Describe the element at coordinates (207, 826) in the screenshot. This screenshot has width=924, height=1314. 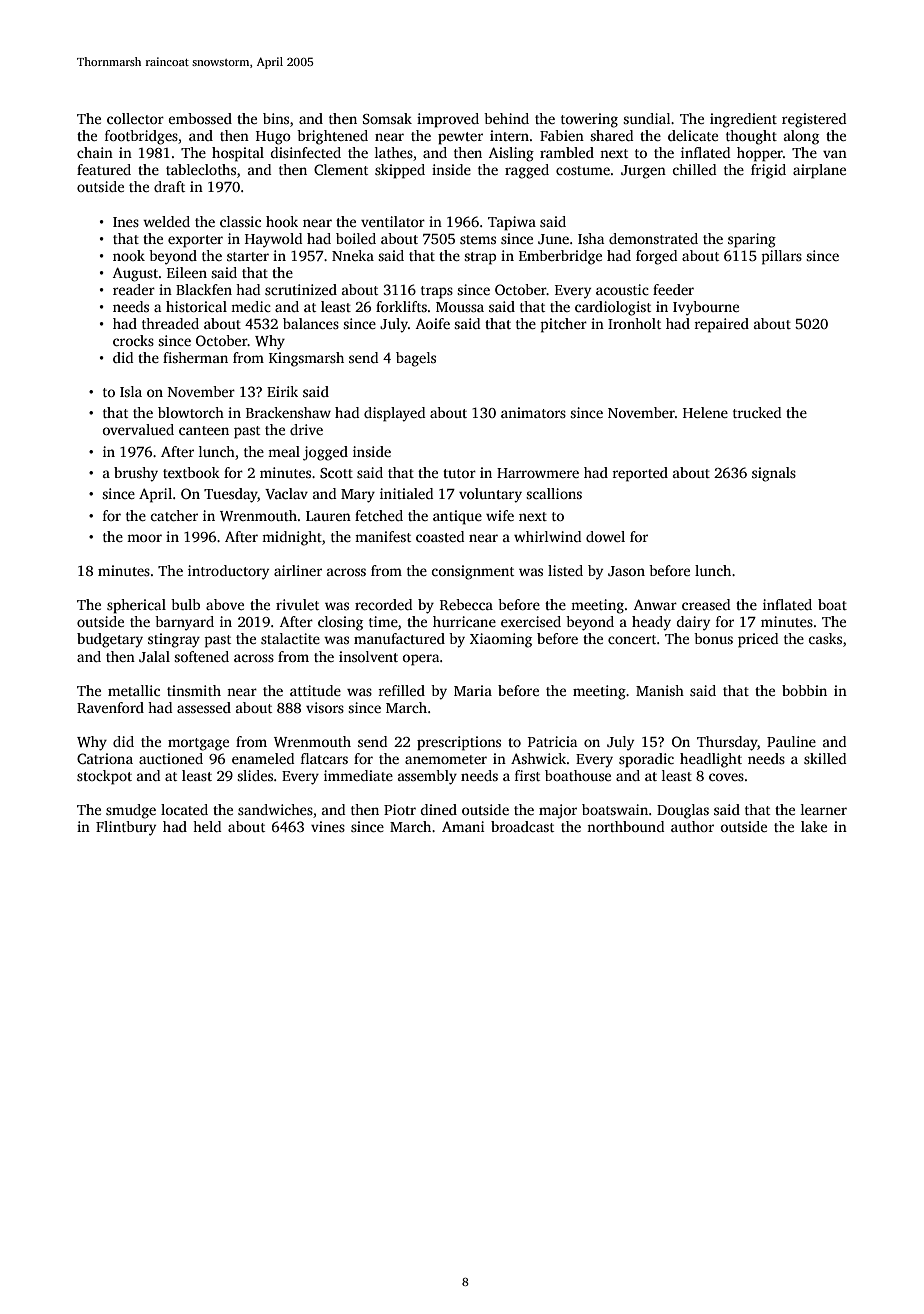
I see `held` at that location.
